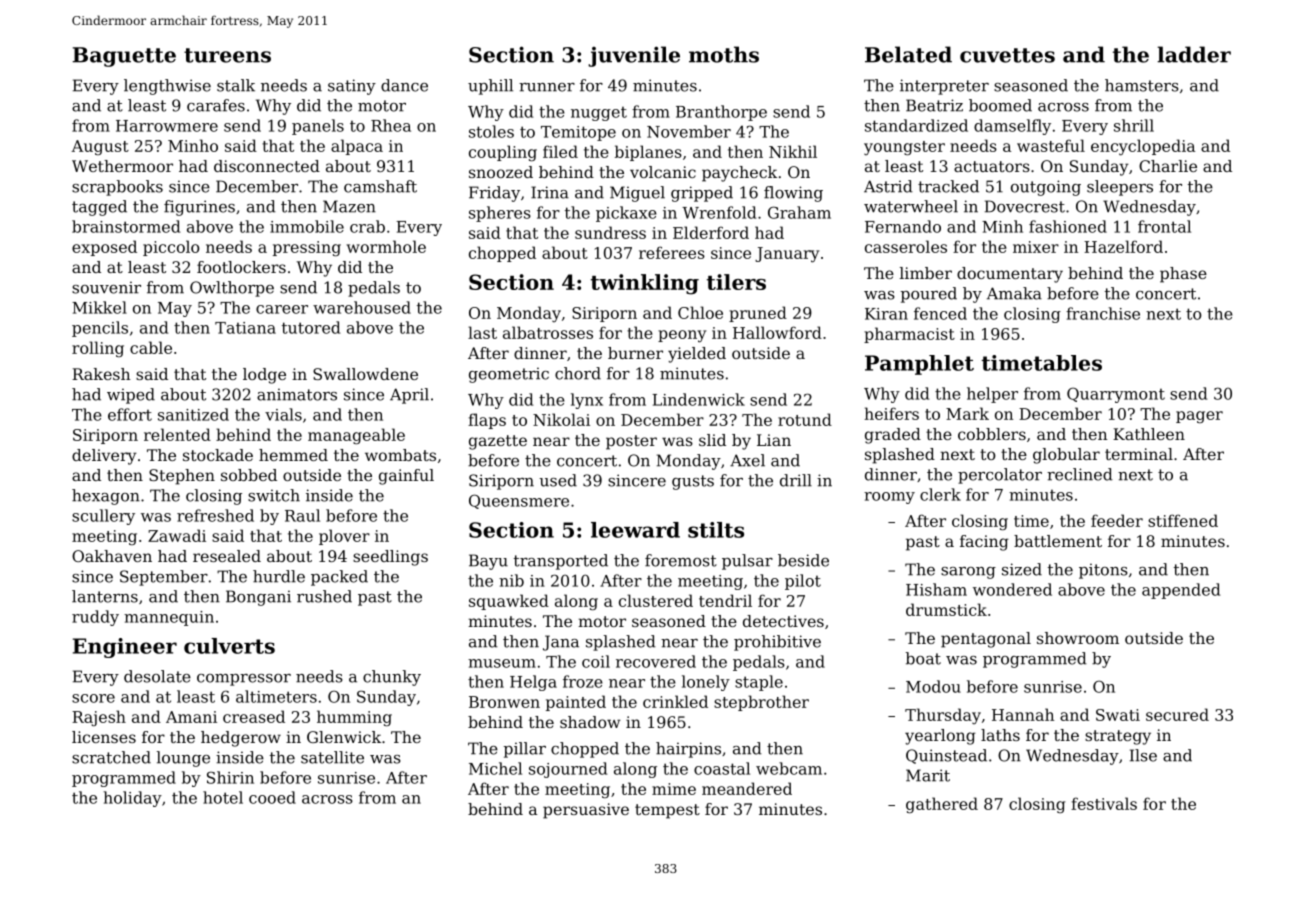  What do you see at coordinates (1134, 125) in the page?
I see `shrill` at bounding box center [1134, 125].
